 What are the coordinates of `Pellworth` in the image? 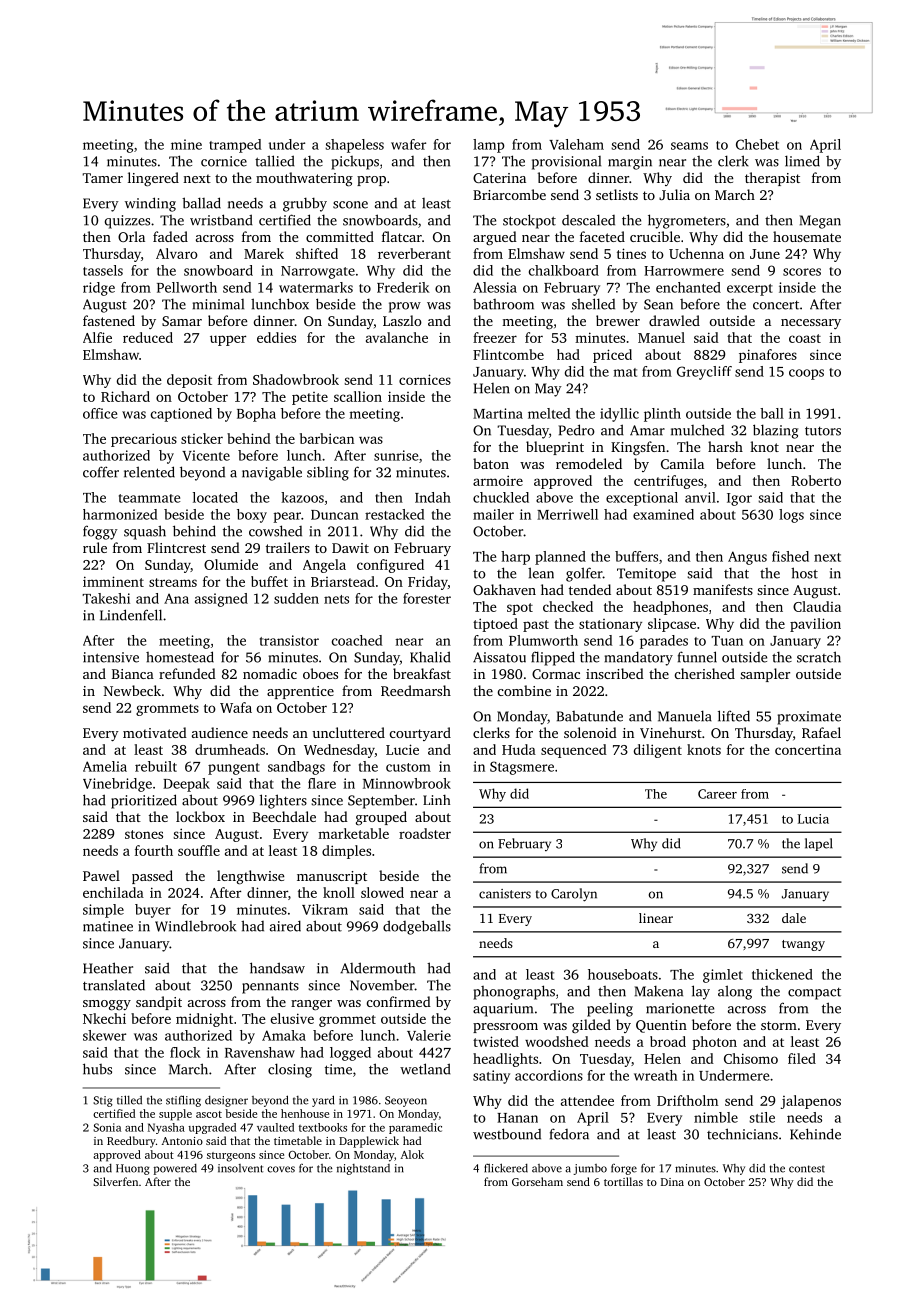 It's located at (187, 287).
